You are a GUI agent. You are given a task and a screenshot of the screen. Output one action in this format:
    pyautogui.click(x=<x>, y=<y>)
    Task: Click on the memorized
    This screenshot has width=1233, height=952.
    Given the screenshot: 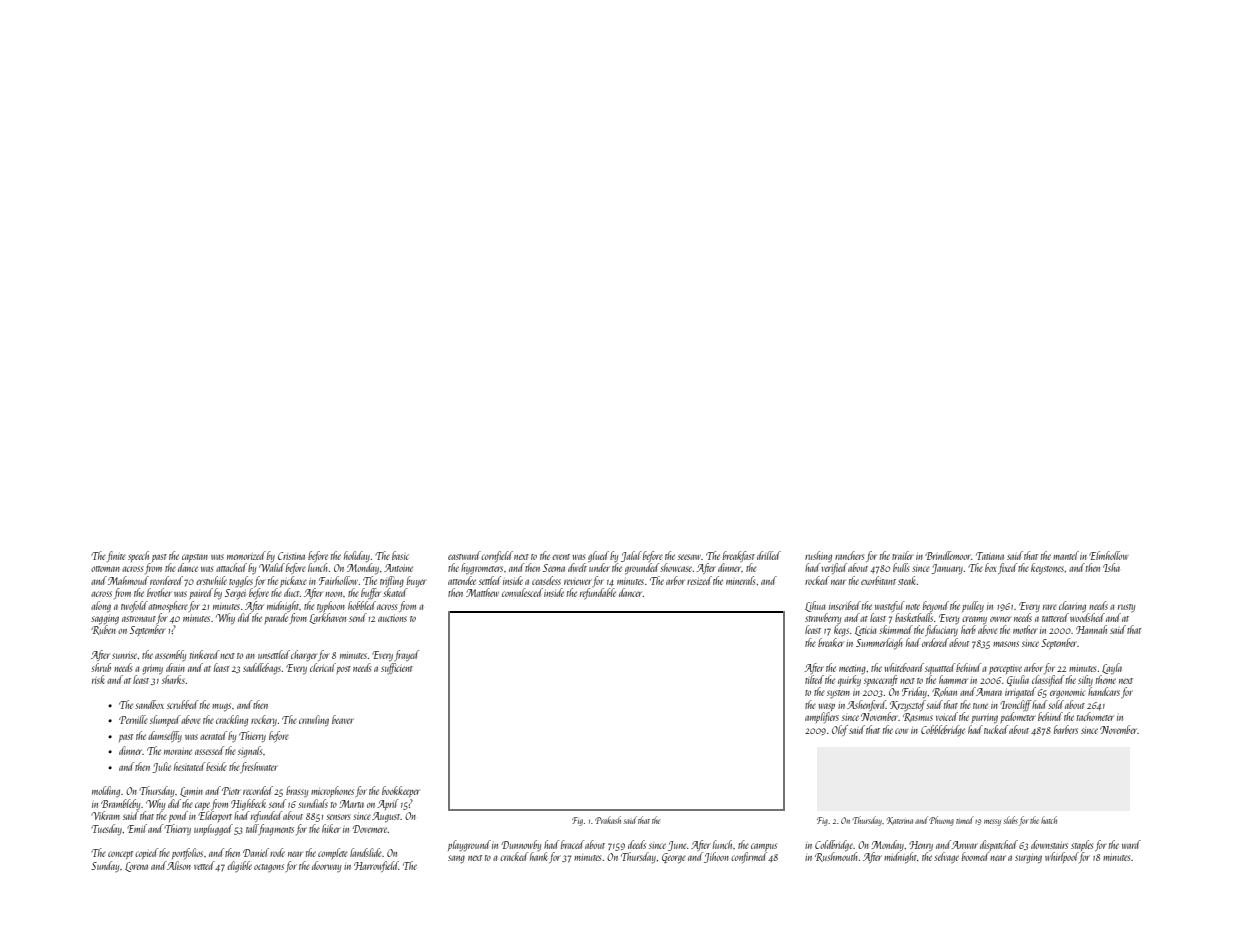 What is the action you would take?
    pyautogui.click(x=246, y=555)
